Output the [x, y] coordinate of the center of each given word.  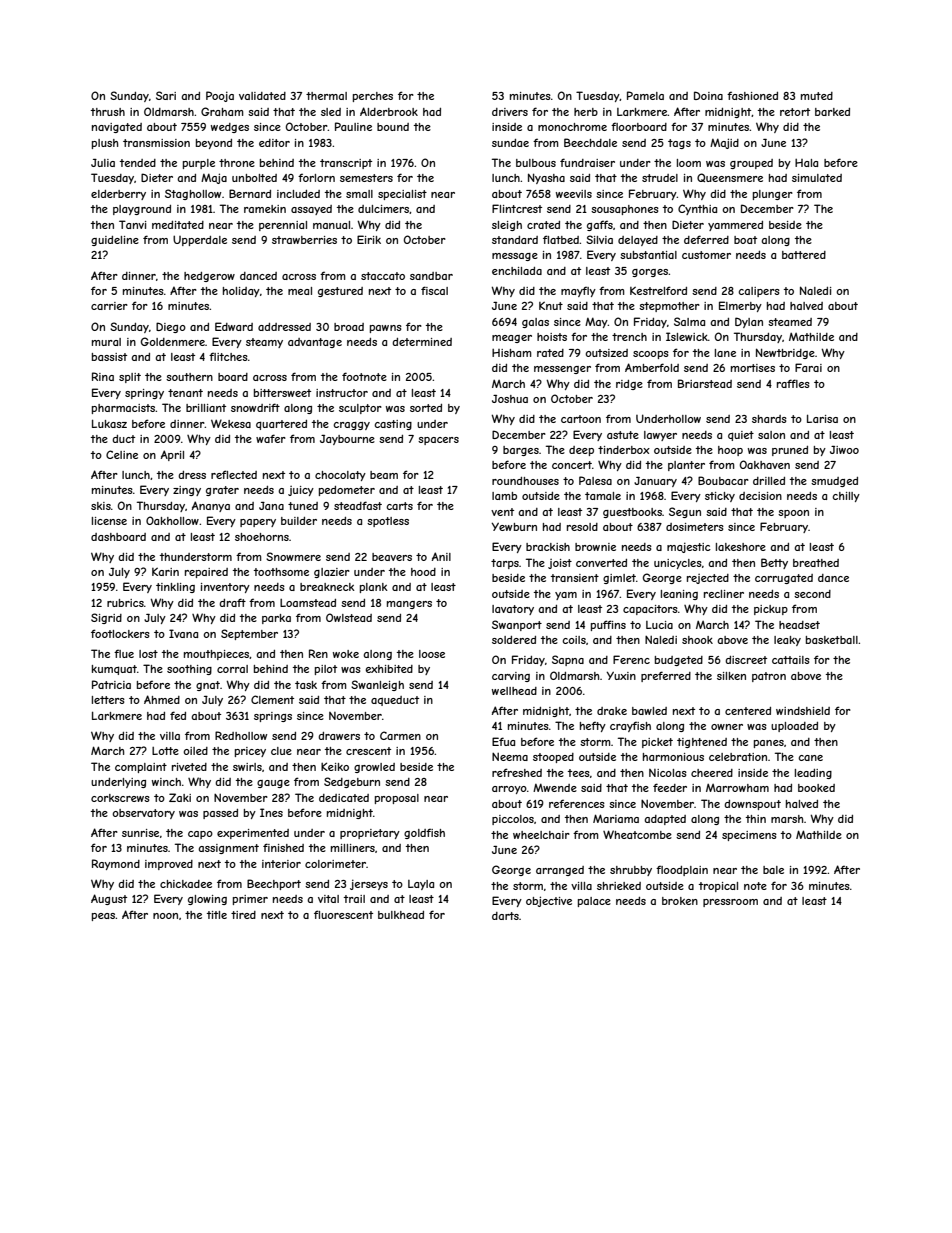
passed [220, 814]
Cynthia [697, 209]
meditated [178, 225]
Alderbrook [389, 111]
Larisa [822, 418]
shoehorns [262, 537]
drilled [769, 481]
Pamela [645, 95]
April [172, 455]
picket [657, 743]
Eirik [369, 239]
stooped [553, 758]
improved [169, 865]
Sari [166, 95]
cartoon [581, 419]
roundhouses [525, 481]
